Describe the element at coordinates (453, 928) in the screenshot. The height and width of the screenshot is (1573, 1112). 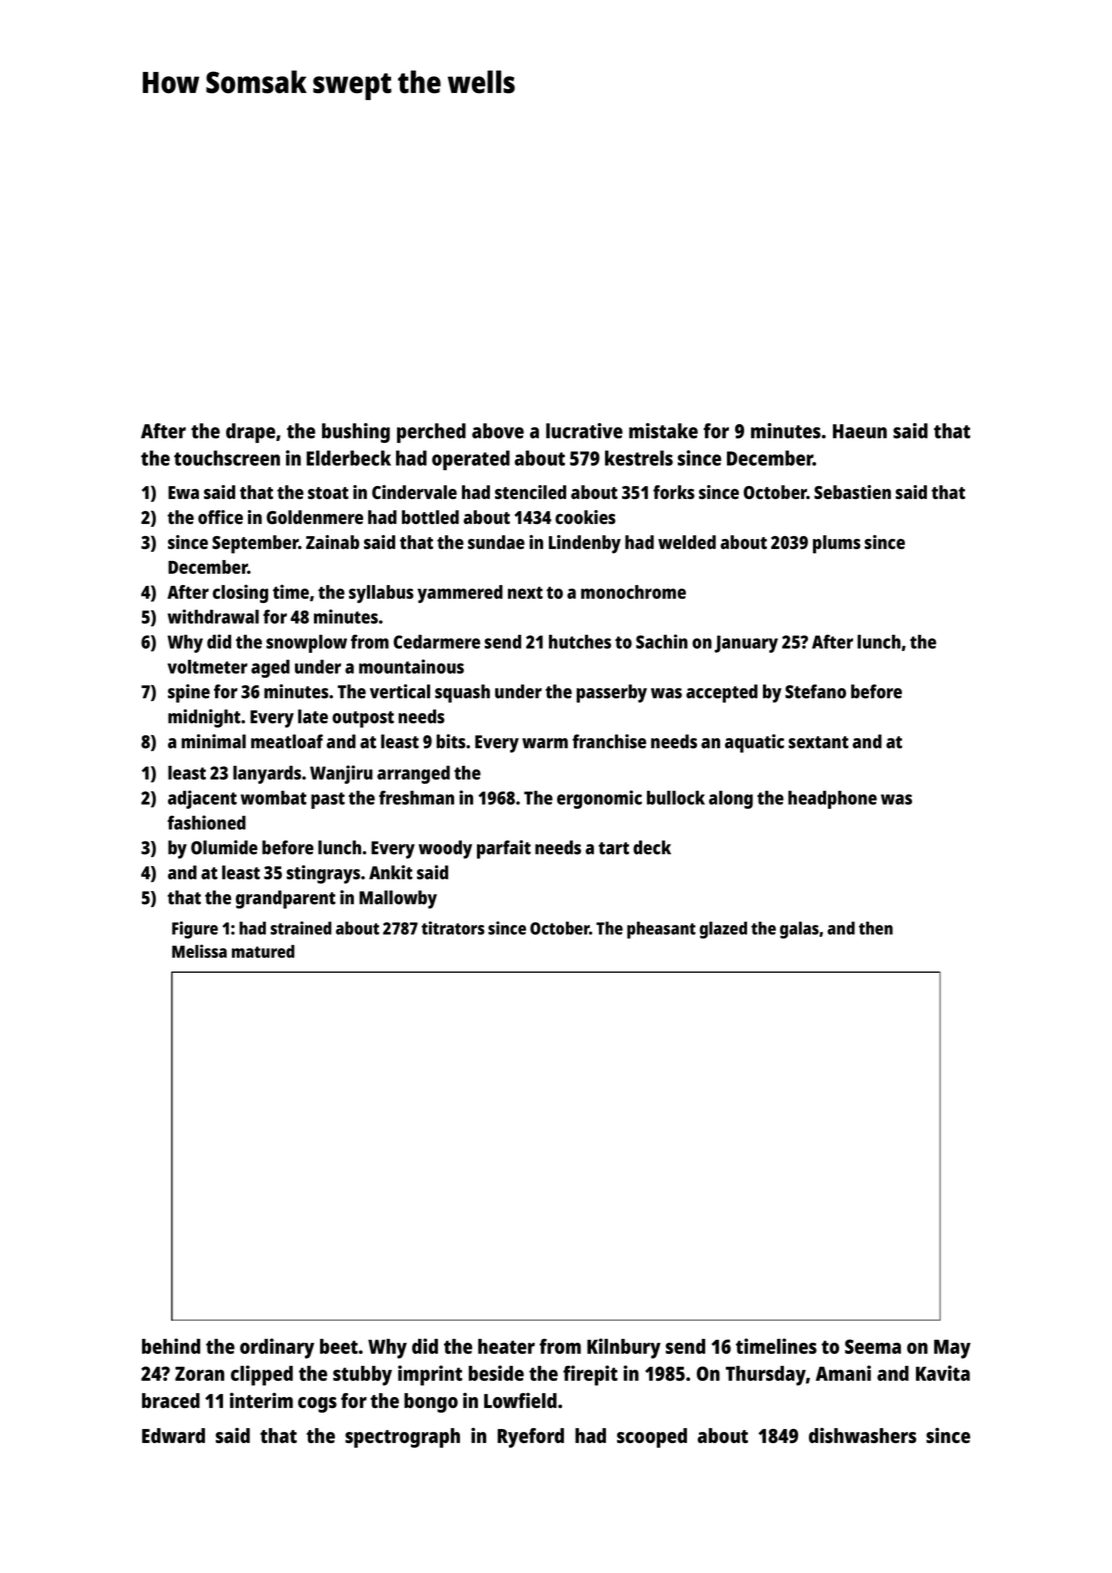
I see `titrators` at that location.
